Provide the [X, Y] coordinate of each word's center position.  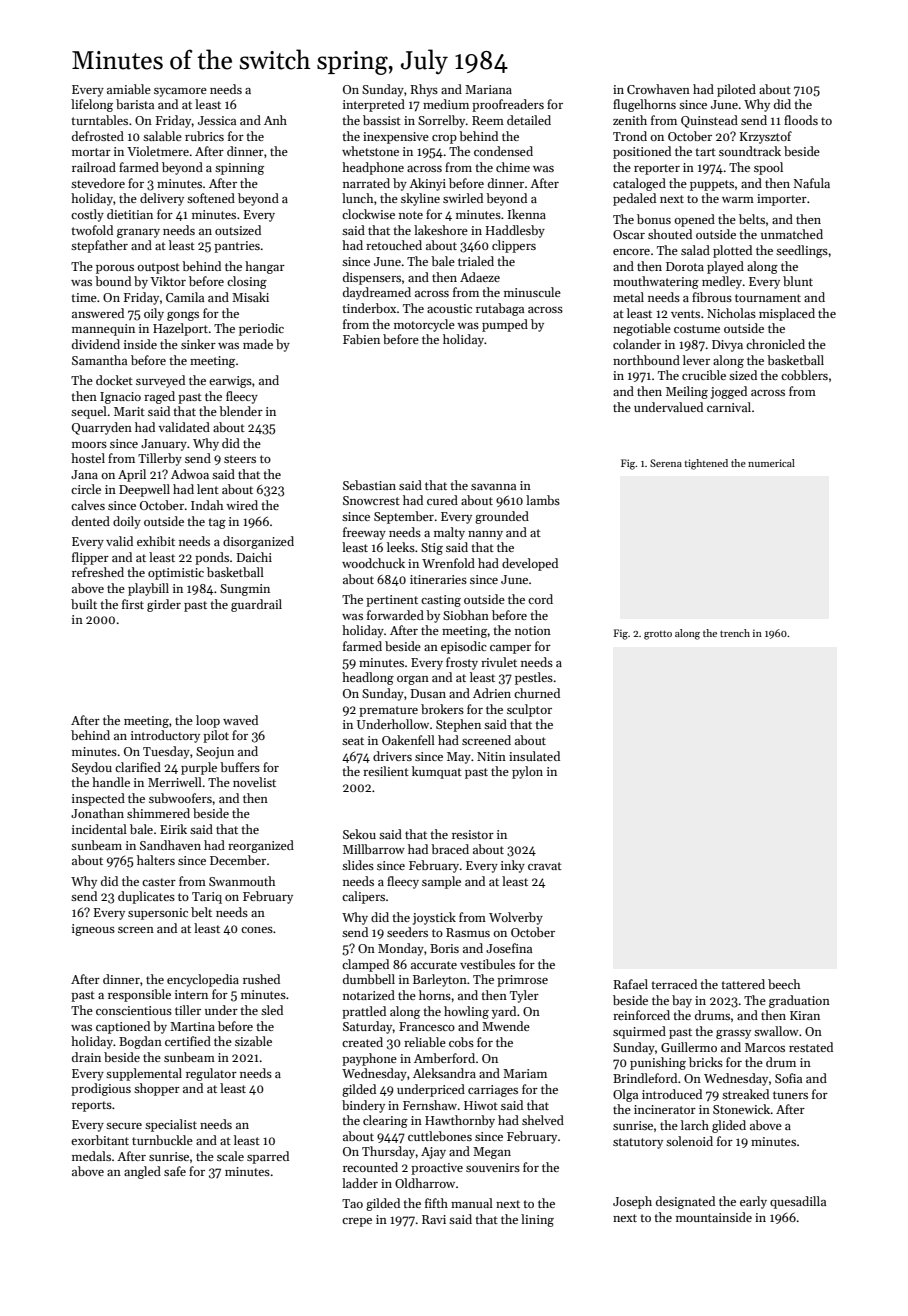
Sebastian [369, 485]
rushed [261, 979]
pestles [534, 678]
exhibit [156, 541]
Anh [275, 120]
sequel [89, 412]
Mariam [525, 1073]
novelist [254, 782]
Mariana [488, 89]
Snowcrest [371, 500]
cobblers [804, 375]
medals [91, 1156]
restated [811, 1047]
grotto [658, 635]
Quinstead [709, 121]
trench [735, 633]
